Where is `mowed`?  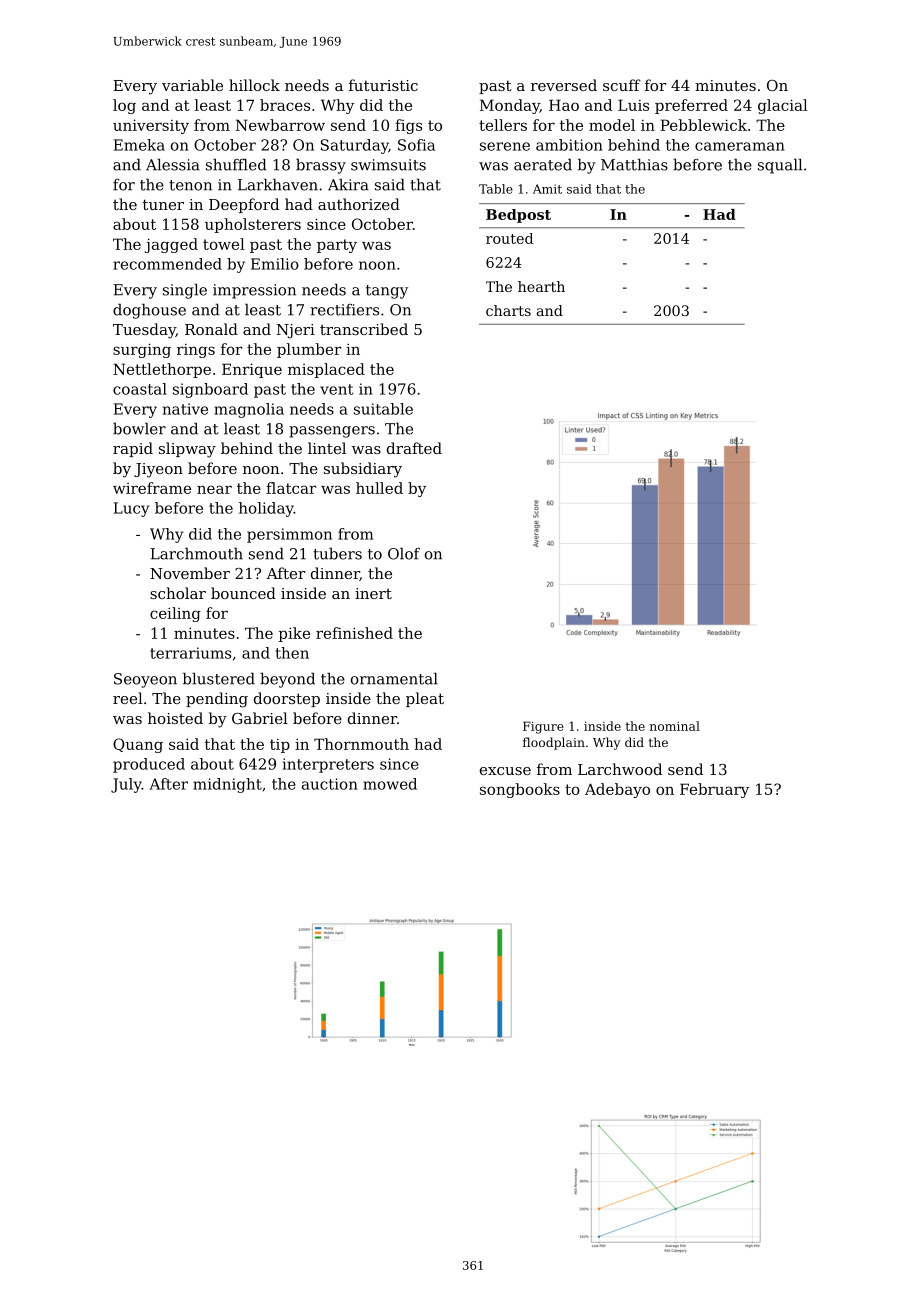 mowed is located at coordinates (390, 784).
